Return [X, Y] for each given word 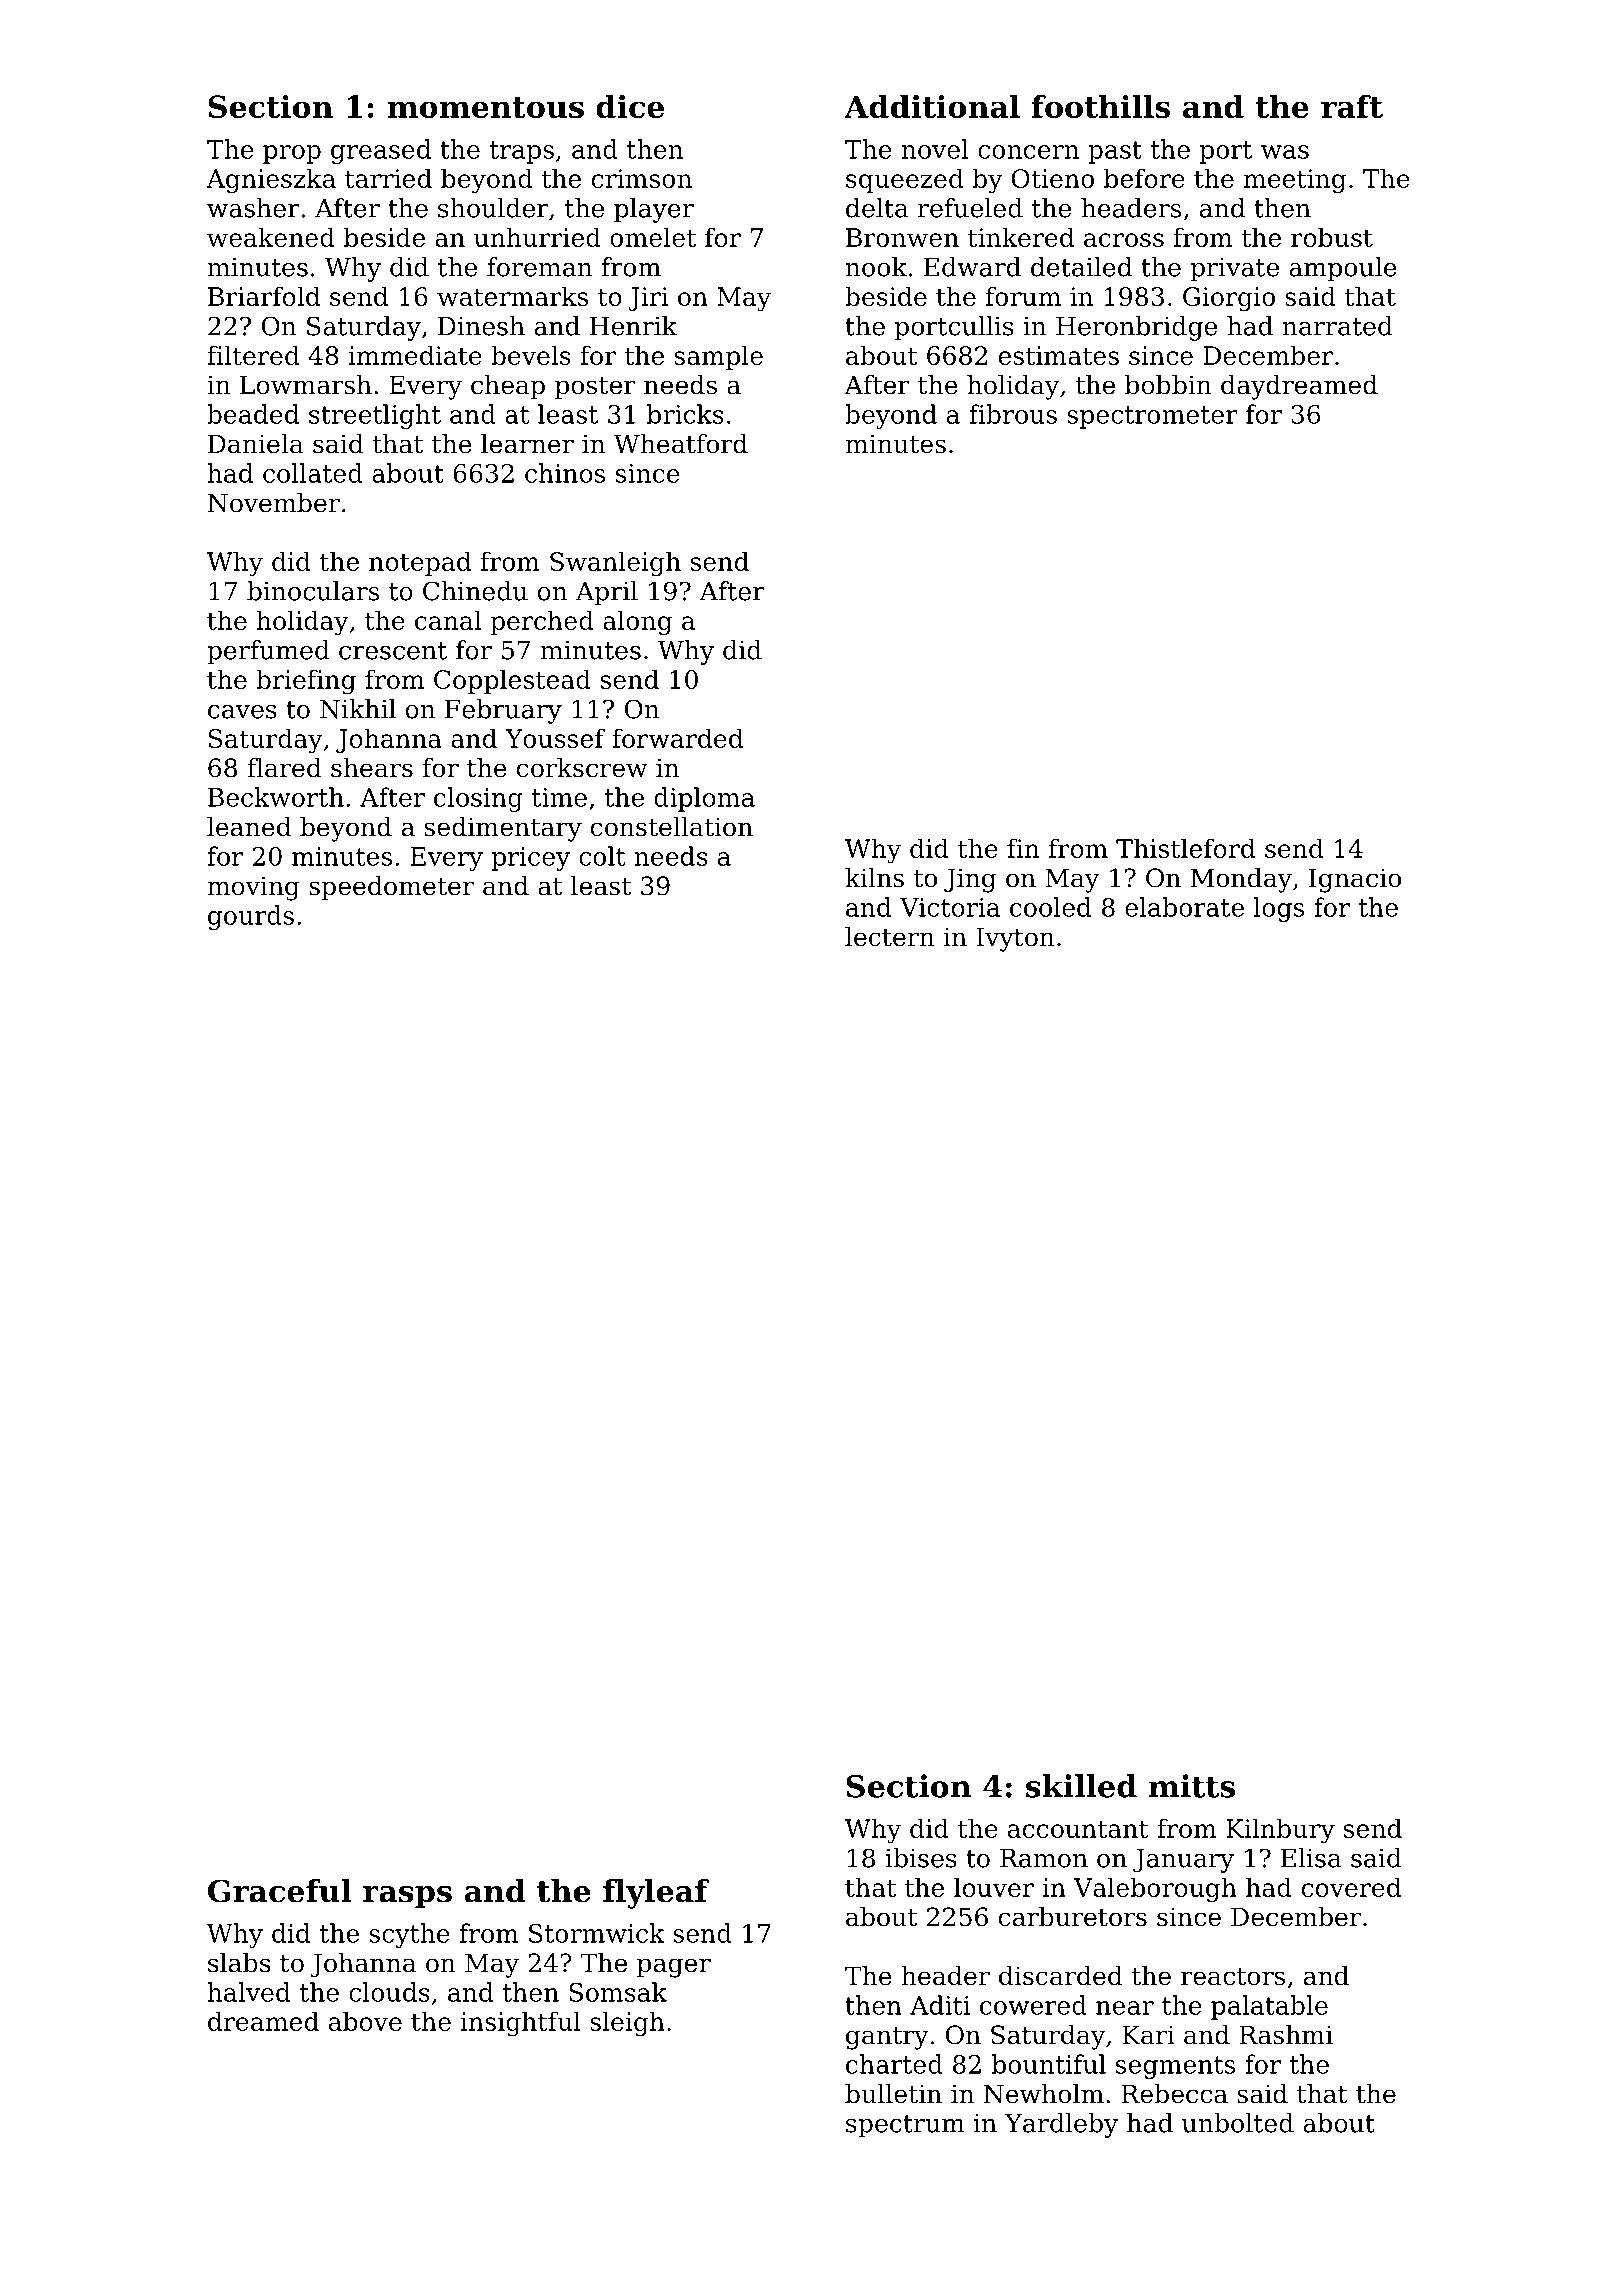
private [1235, 270]
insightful [520, 2024]
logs [1279, 909]
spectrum [905, 2126]
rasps [407, 1897]
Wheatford [681, 444]
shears [372, 768]
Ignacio [1355, 880]
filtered [253, 355]
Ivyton [1015, 939]
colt [602, 856]
